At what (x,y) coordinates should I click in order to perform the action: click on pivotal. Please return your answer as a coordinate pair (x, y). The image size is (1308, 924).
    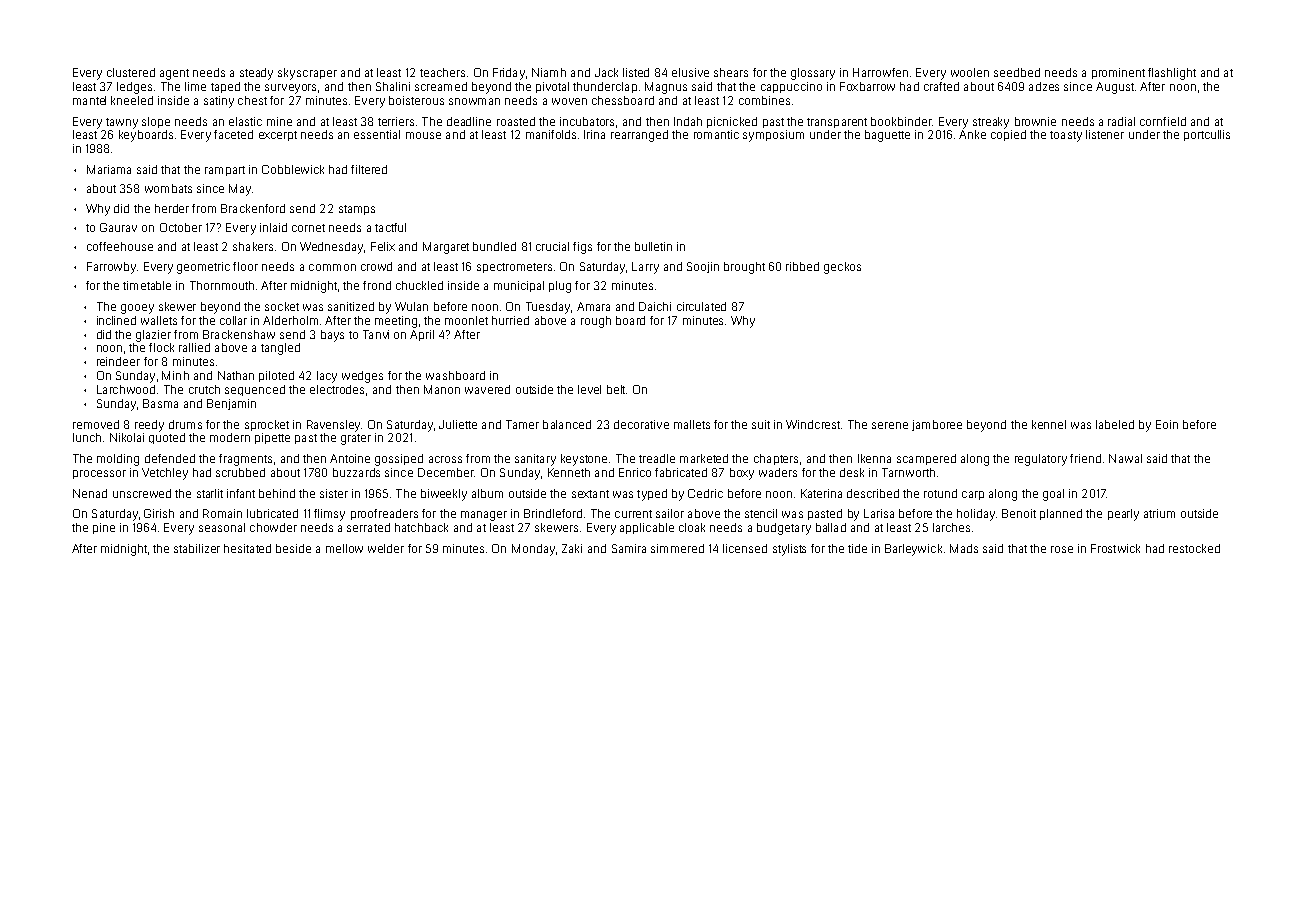
    Looking at the image, I should click on (552, 87).
